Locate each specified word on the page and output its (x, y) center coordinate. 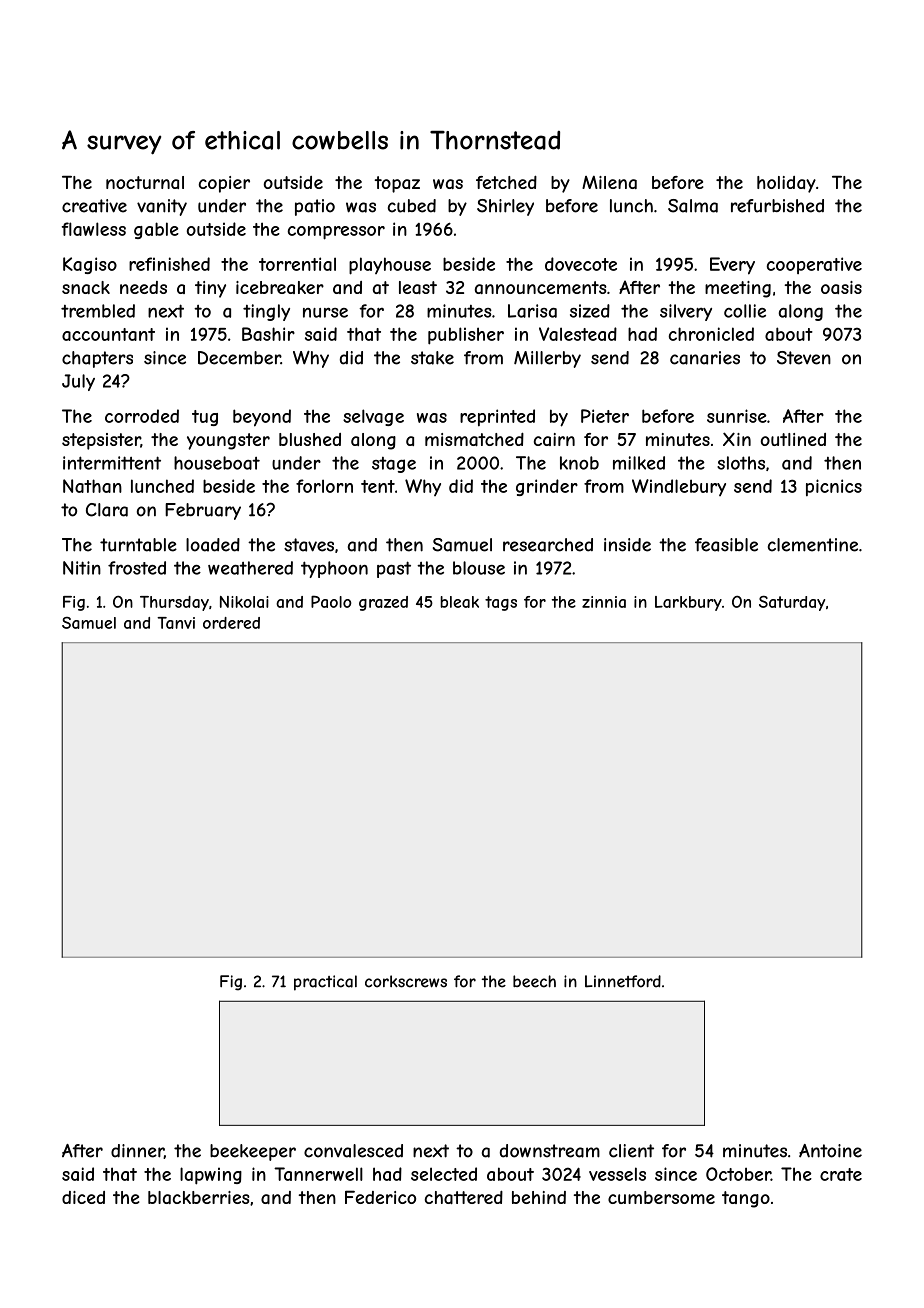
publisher (466, 336)
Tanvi (176, 623)
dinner (137, 1151)
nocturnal (145, 182)
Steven (804, 358)
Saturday (792, 603)
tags (501, 603)
